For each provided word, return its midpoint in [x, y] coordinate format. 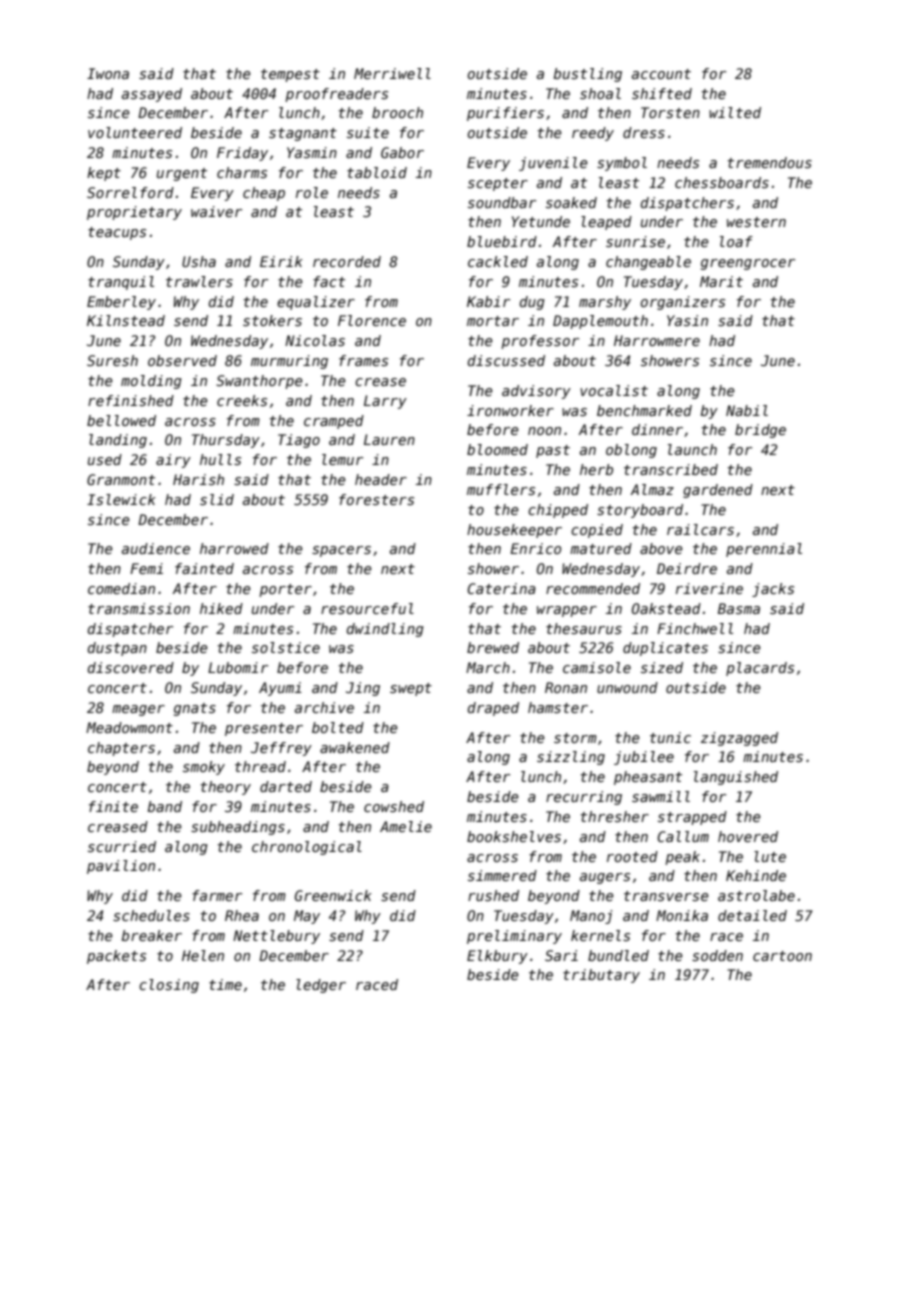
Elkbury [497, 957]
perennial [764, 550]
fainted [204, 568]
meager [138, 710]
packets [116, 957]
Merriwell [392, 73]
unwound [627, 687]
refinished [131, 400]
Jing [363, 689]
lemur [342, 459]
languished [736, 778]
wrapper [567, 611]
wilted [735, 112]
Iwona [108, 73]
